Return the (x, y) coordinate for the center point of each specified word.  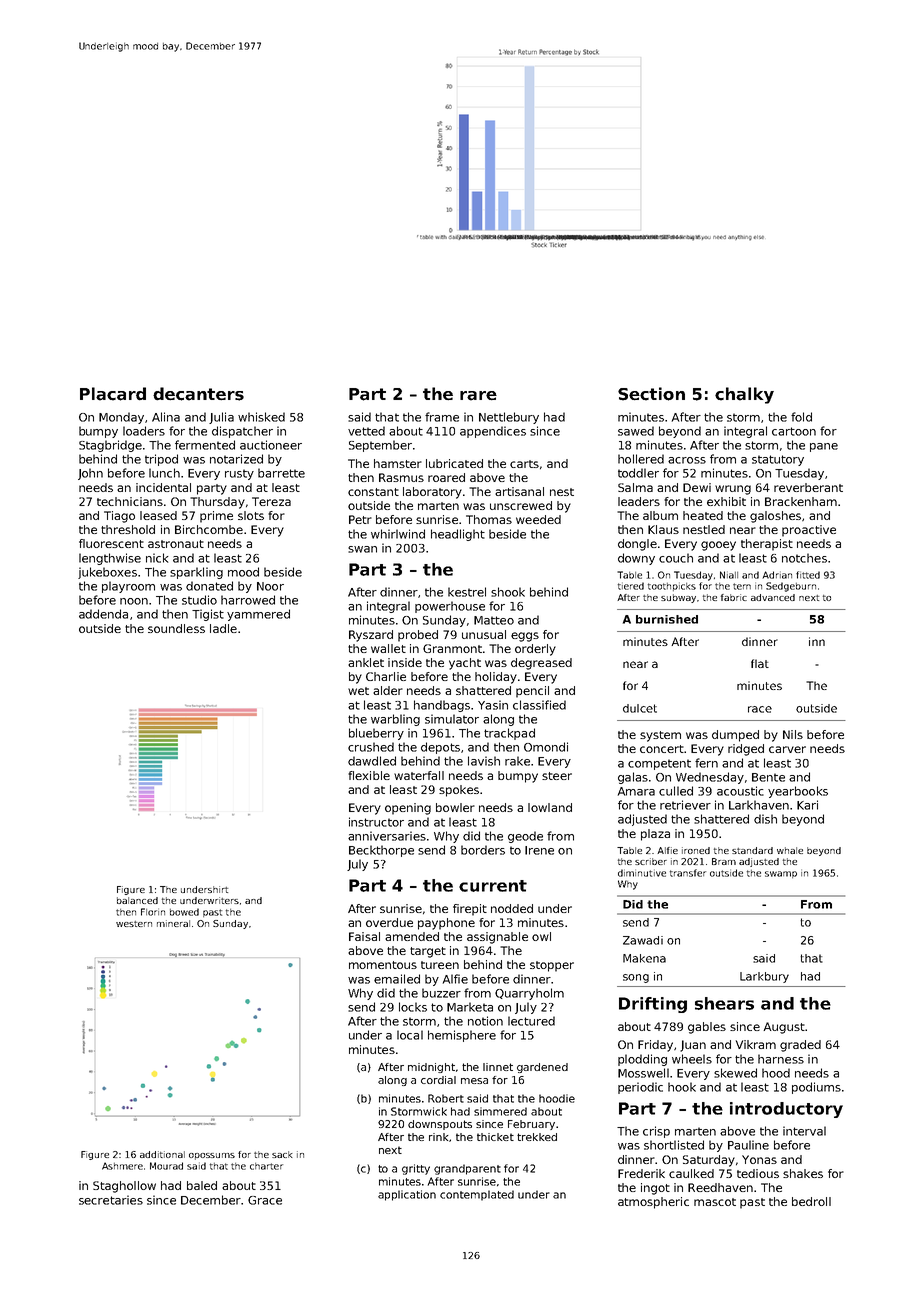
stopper (552, 966)
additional (162, 1154)
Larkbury (764, 977)
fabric (734, 597)
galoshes (775, 517)
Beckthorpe (381, 851)
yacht (465, 664)
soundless (176, 628)
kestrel (467, 592)
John (90, 474)
